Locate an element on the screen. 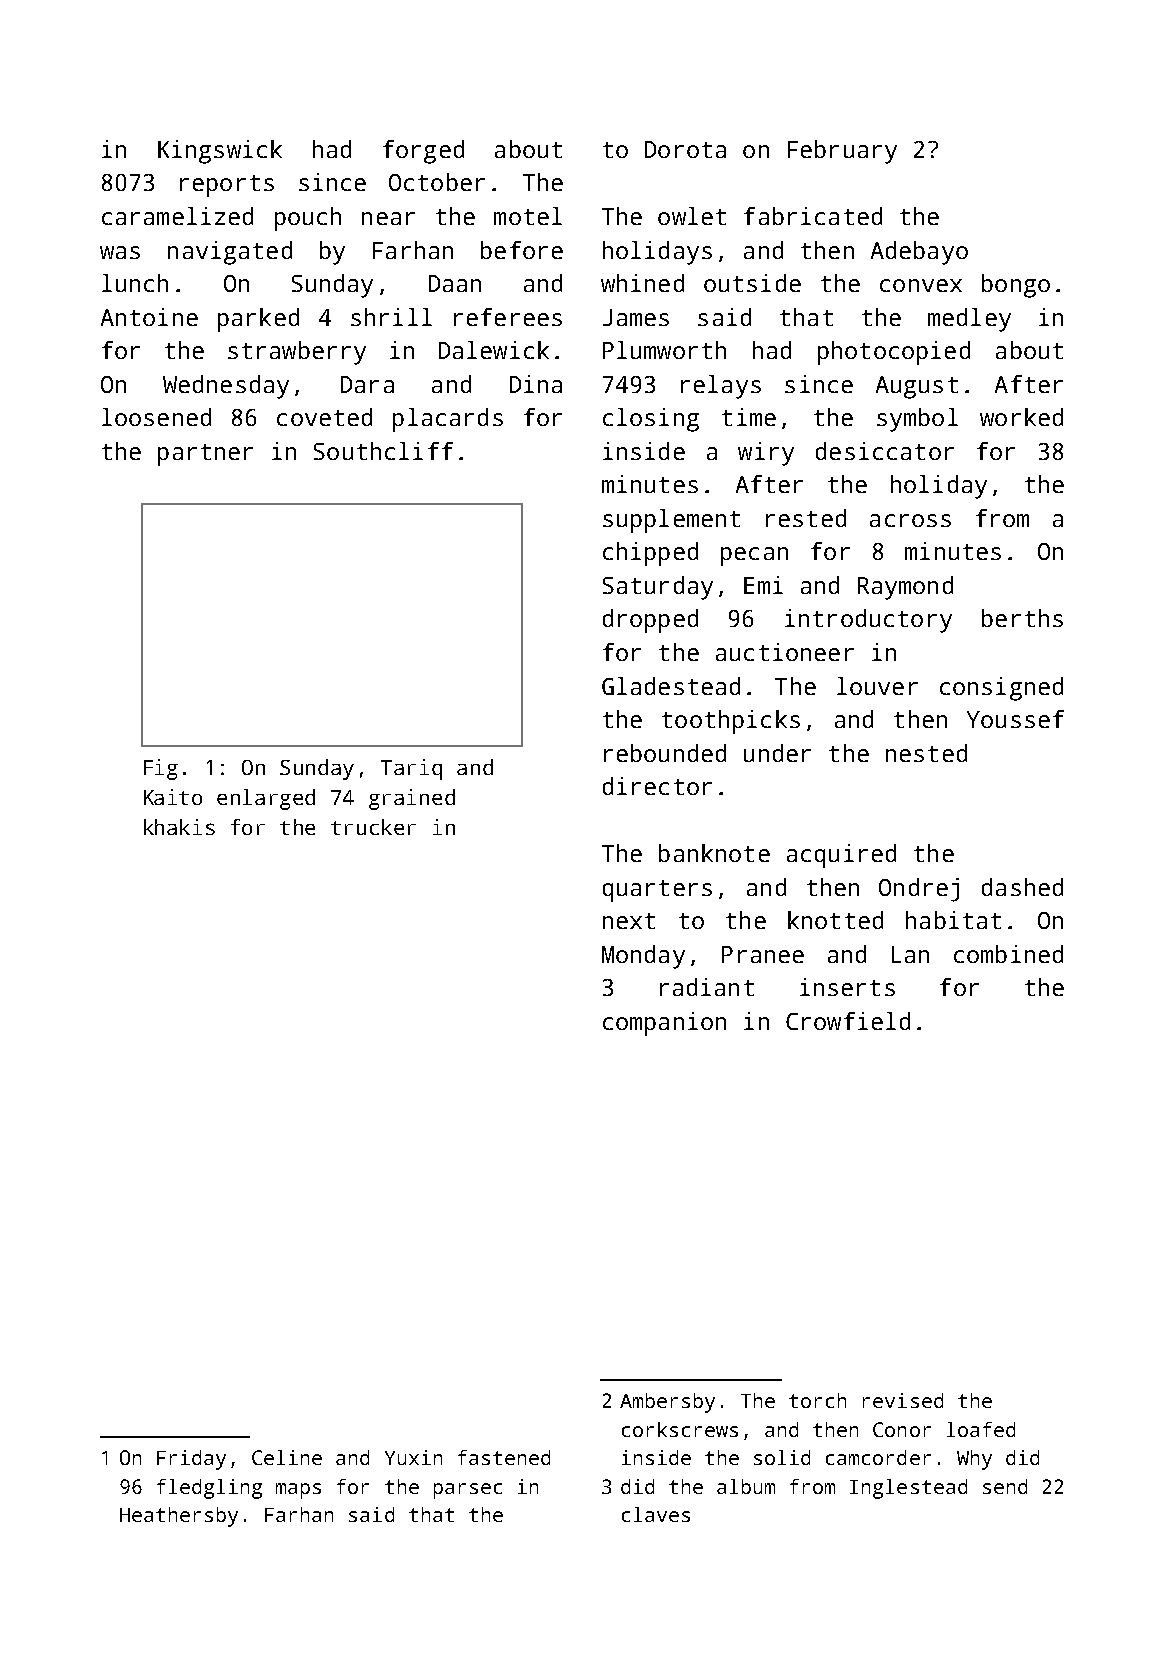 This screenshot has height=1654, width=1165. relays is located at coordinates (721, 387).
